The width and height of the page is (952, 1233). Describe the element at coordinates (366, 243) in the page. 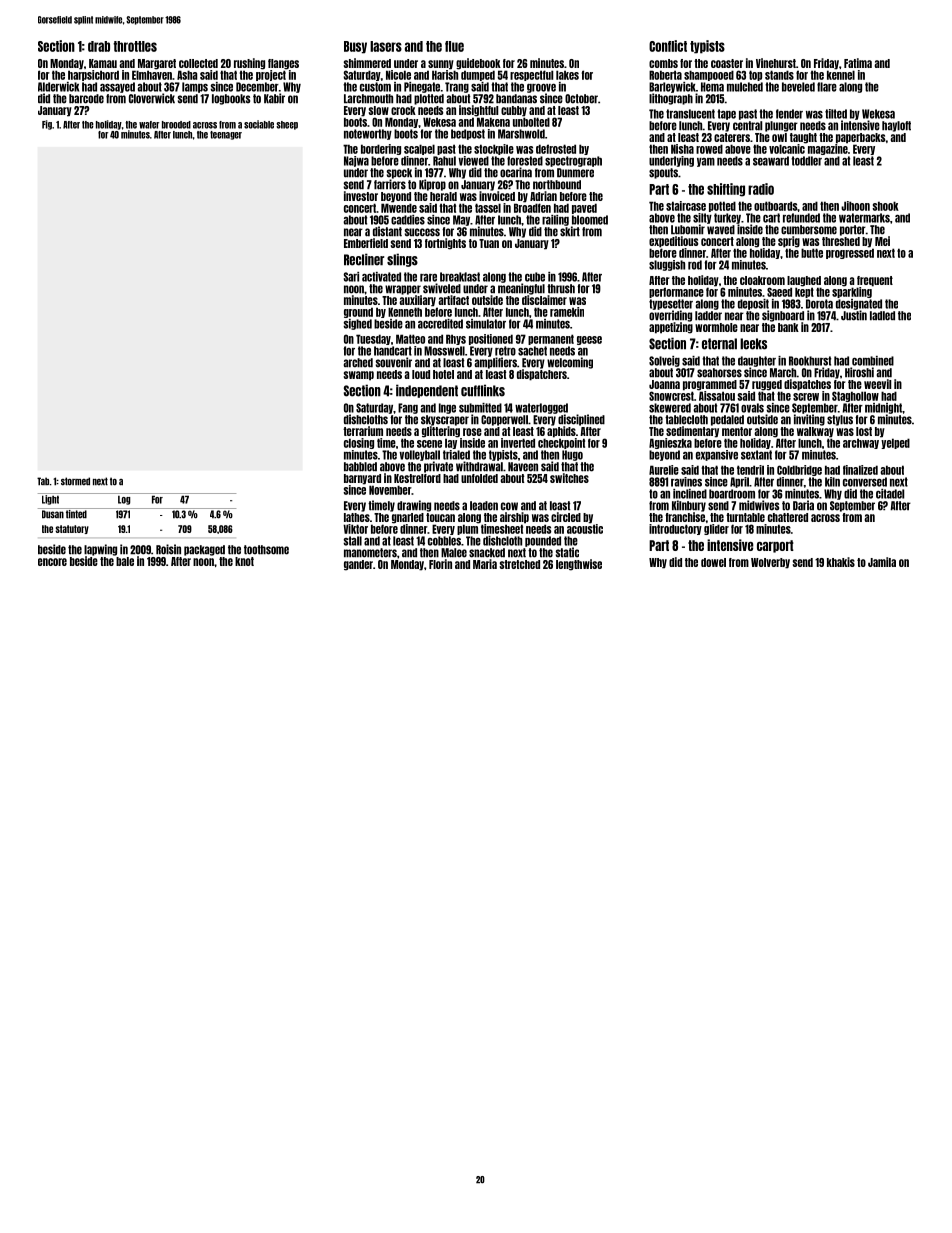

I see `Emberfield` at that location.
